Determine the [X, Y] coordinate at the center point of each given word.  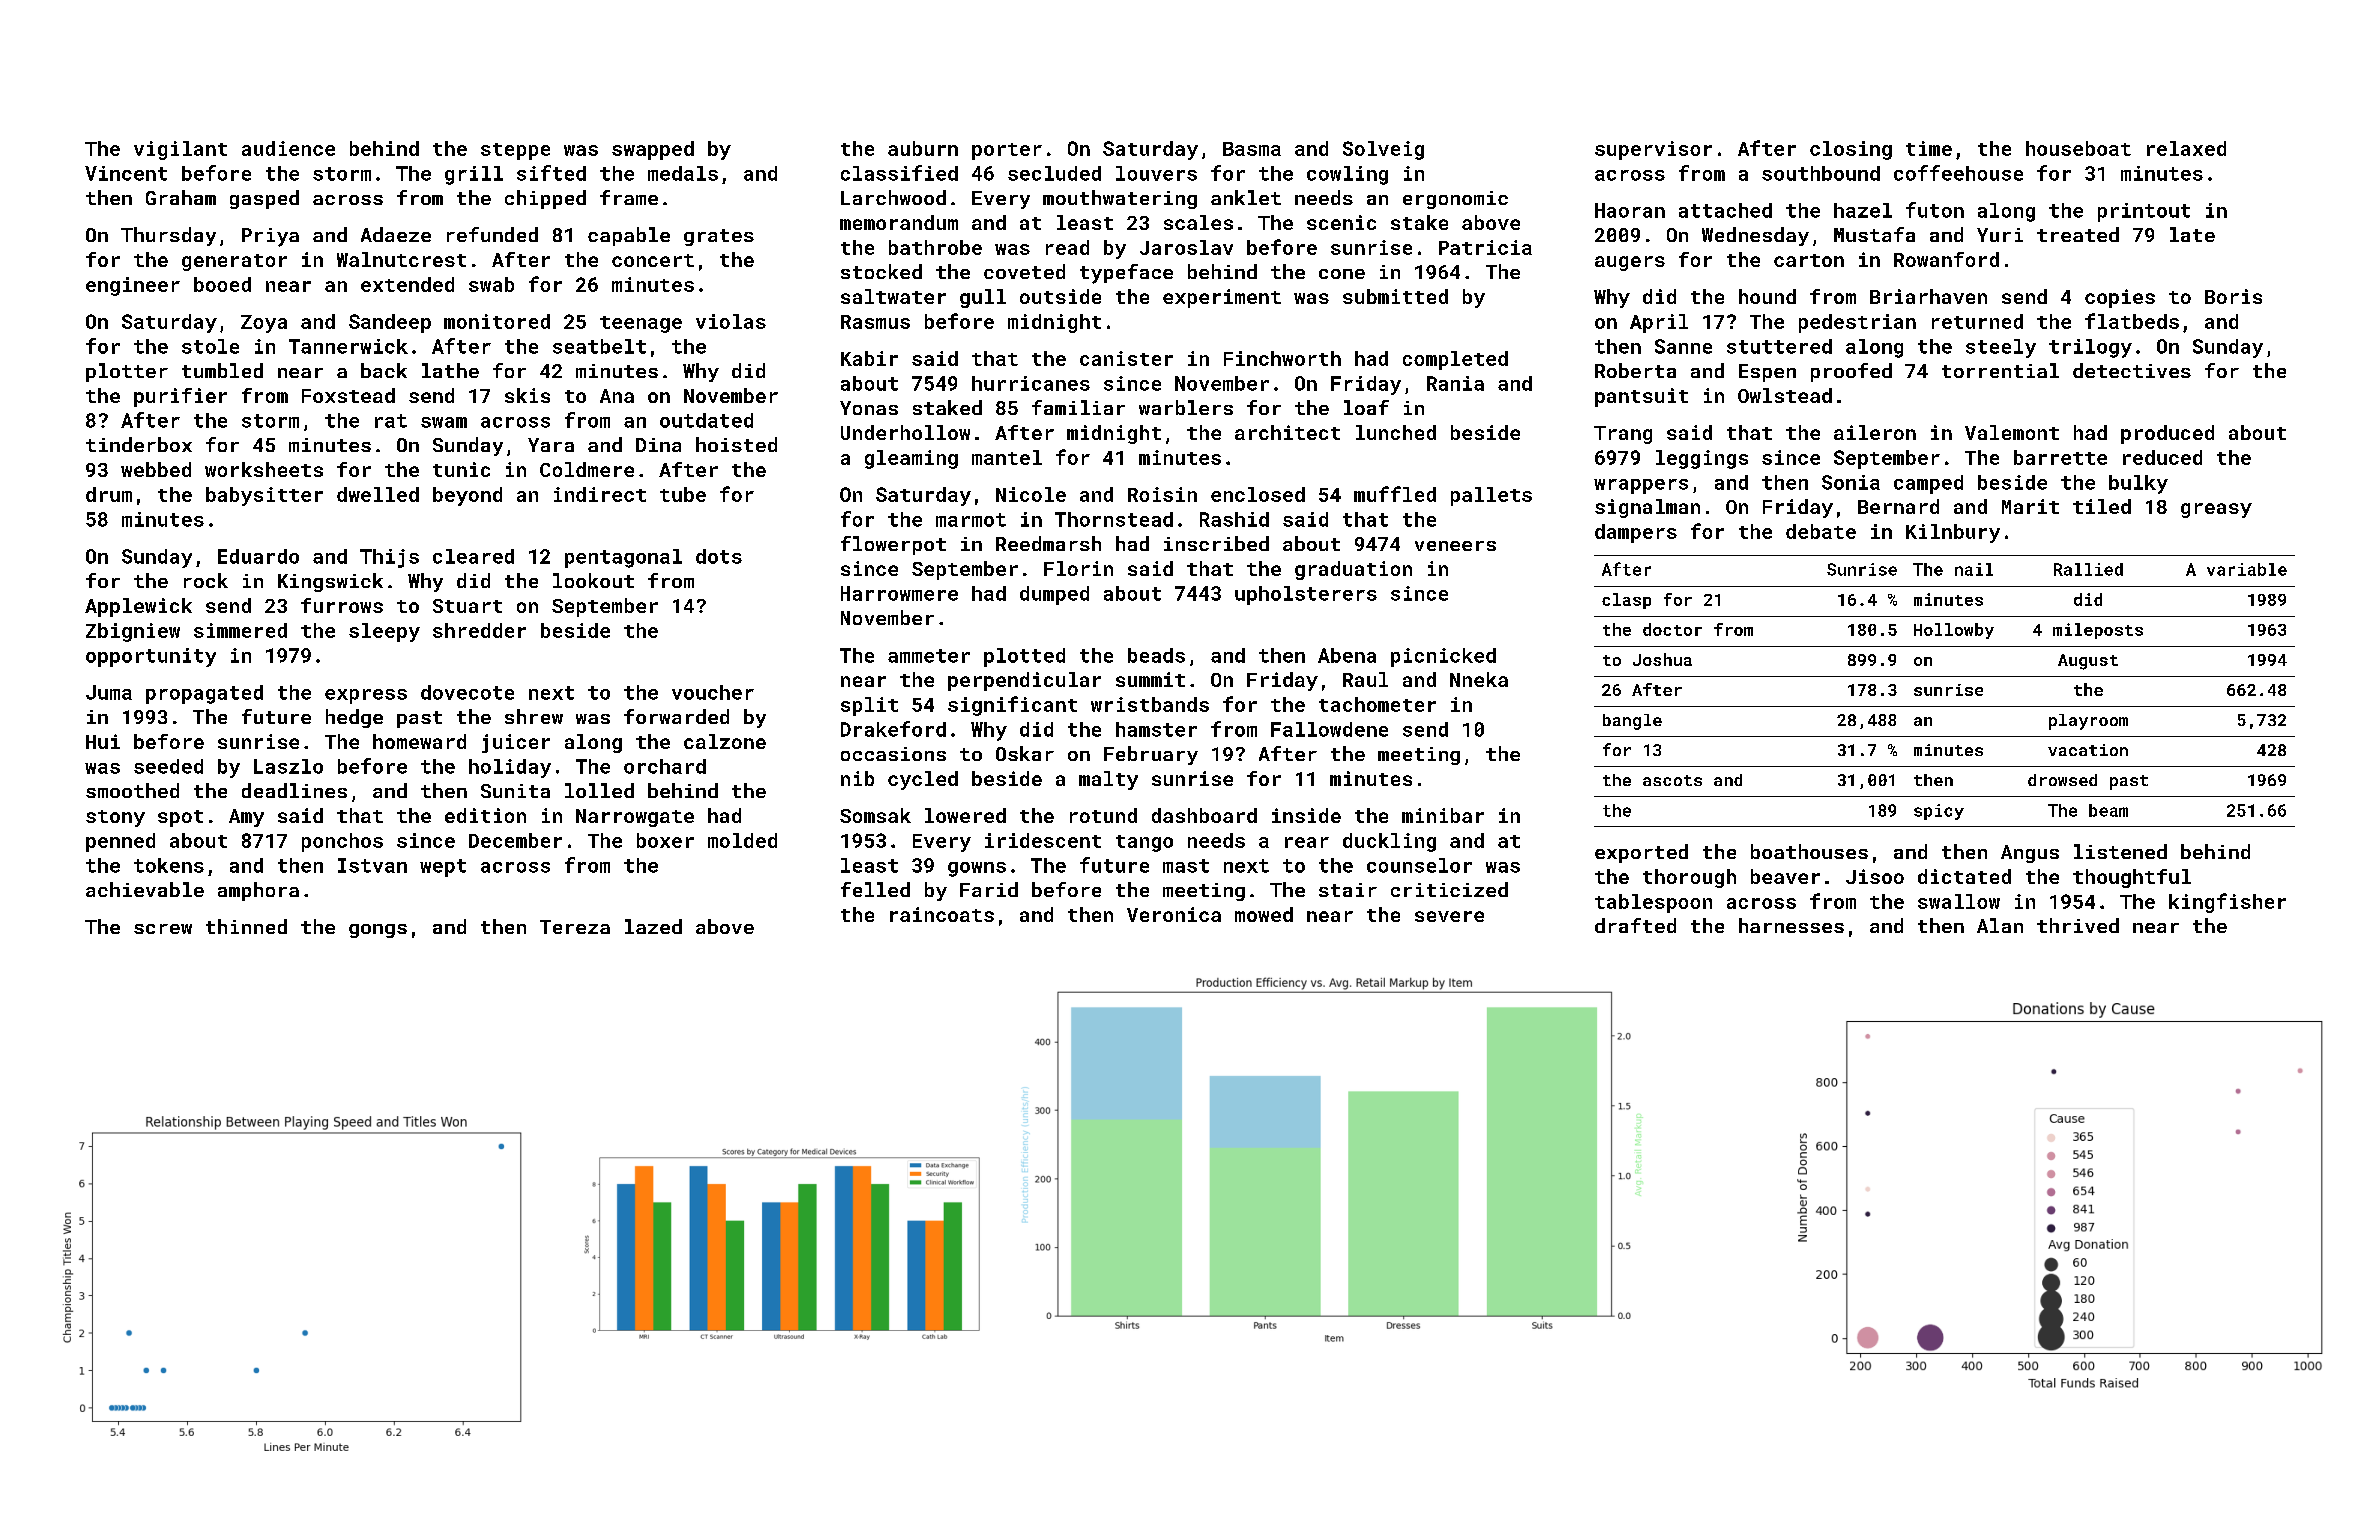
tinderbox [139, 444]
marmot [971, 520]
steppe [515, 151]
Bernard [1898, 506]
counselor [1419, 865]
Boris [2233, 296]
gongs [378, 931]
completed [1455, 360]
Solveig [1383, 150]
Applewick [138, 607]
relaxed [2186, 148]
